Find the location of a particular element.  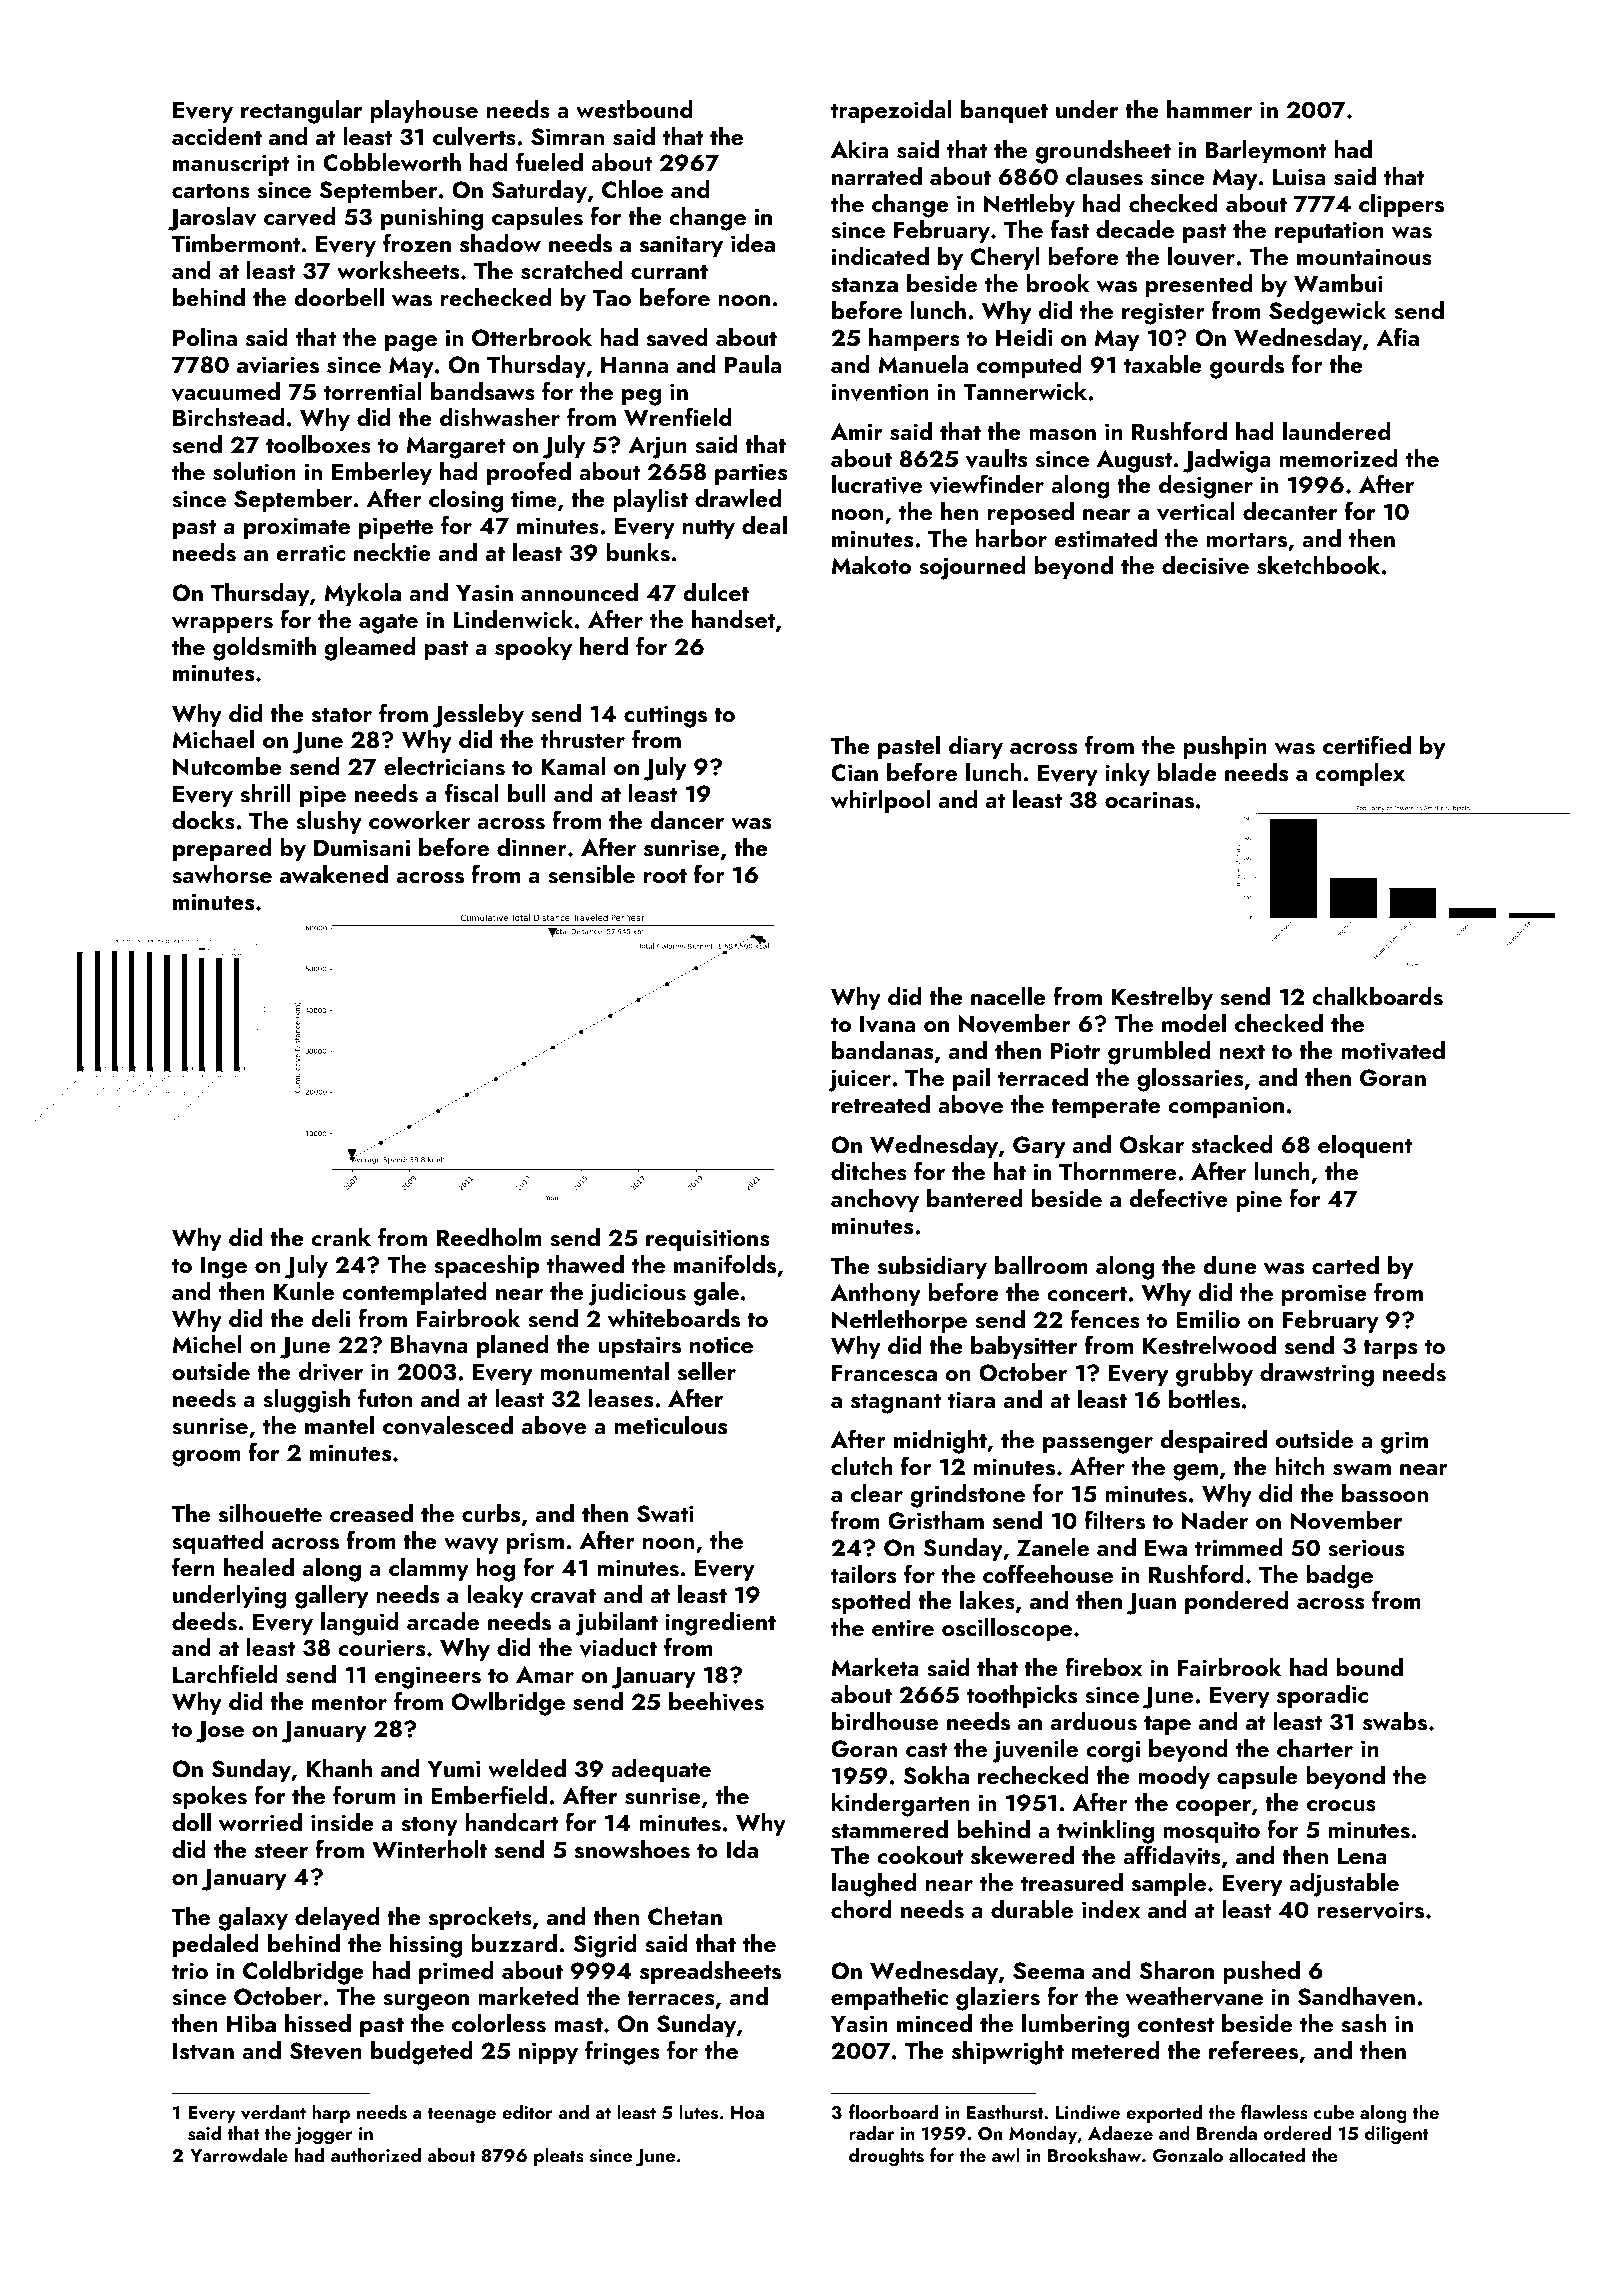

playhouse is located at coordinates (424, 111).
